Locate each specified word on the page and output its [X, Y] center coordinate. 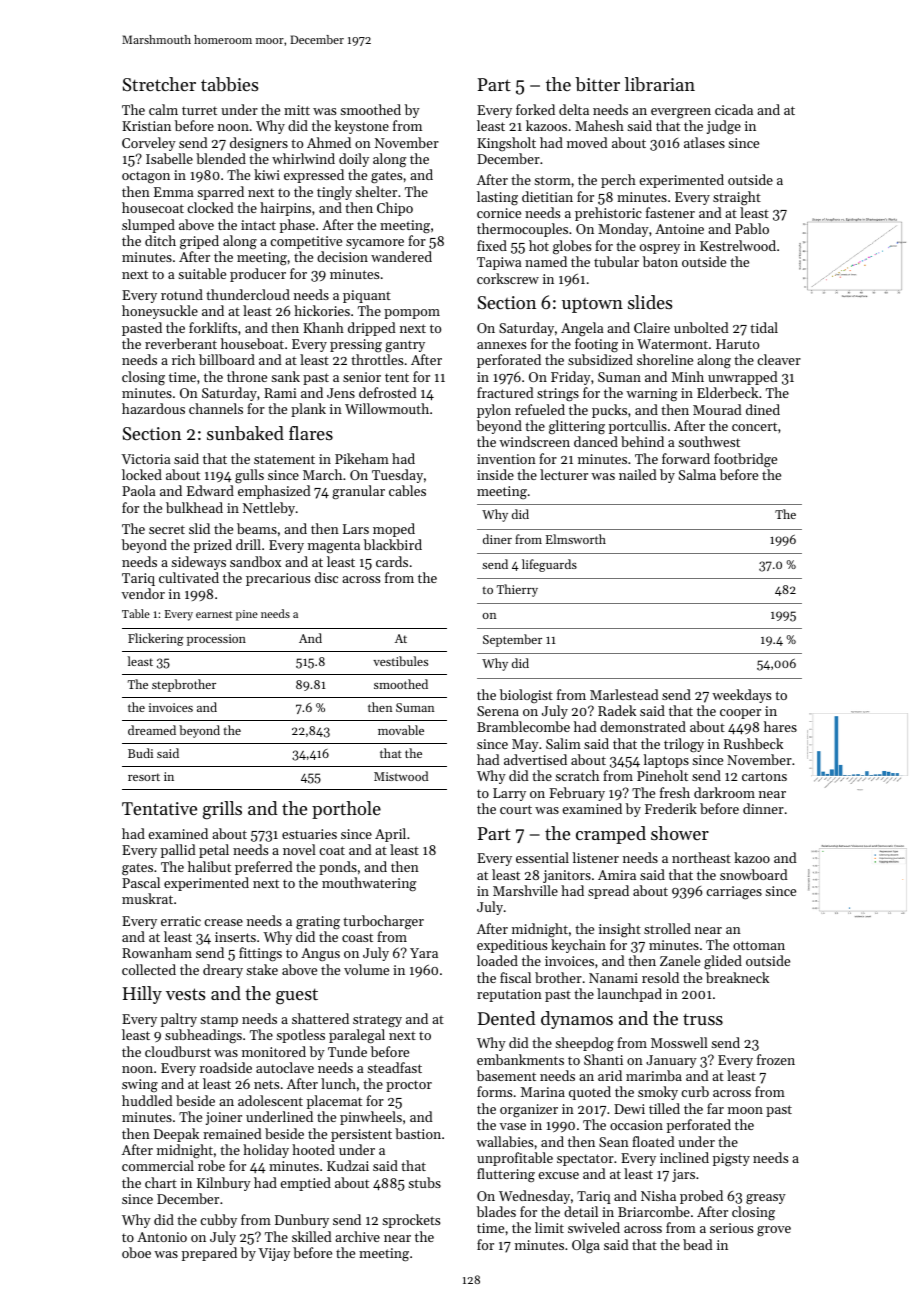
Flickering [156, 639]
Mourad [717, 409]
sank [285, 376]
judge [724, 127]
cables [407, 490]
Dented [507, 1018]
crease [223, 922]
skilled [312, 1236]
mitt [297, 110]
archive [357, 1236]
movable [401, 730]
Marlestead [624, 694]
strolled [667, 928]
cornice [499, 213]
